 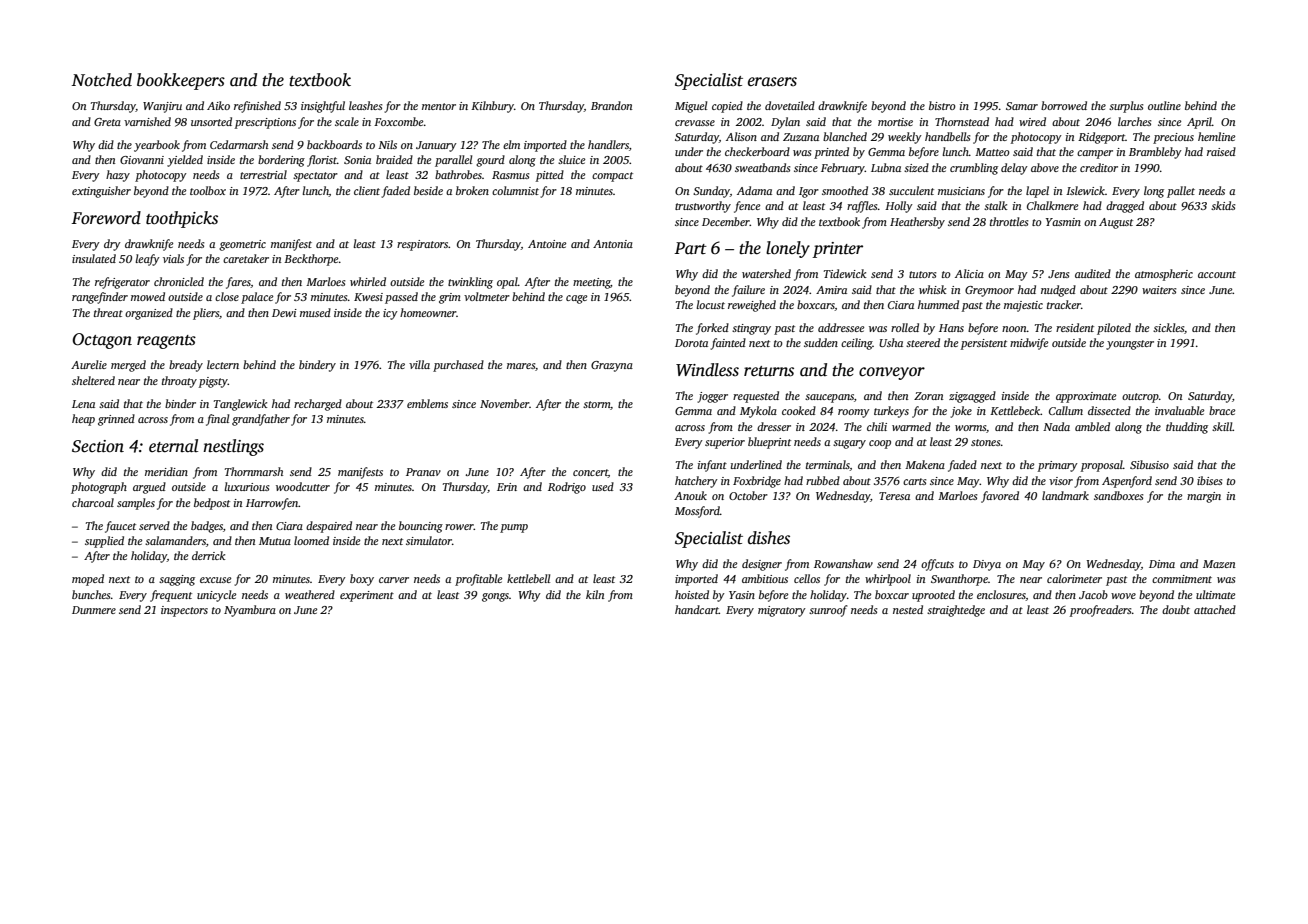 I want to click on unsorted, so click(x=211, y=121).
